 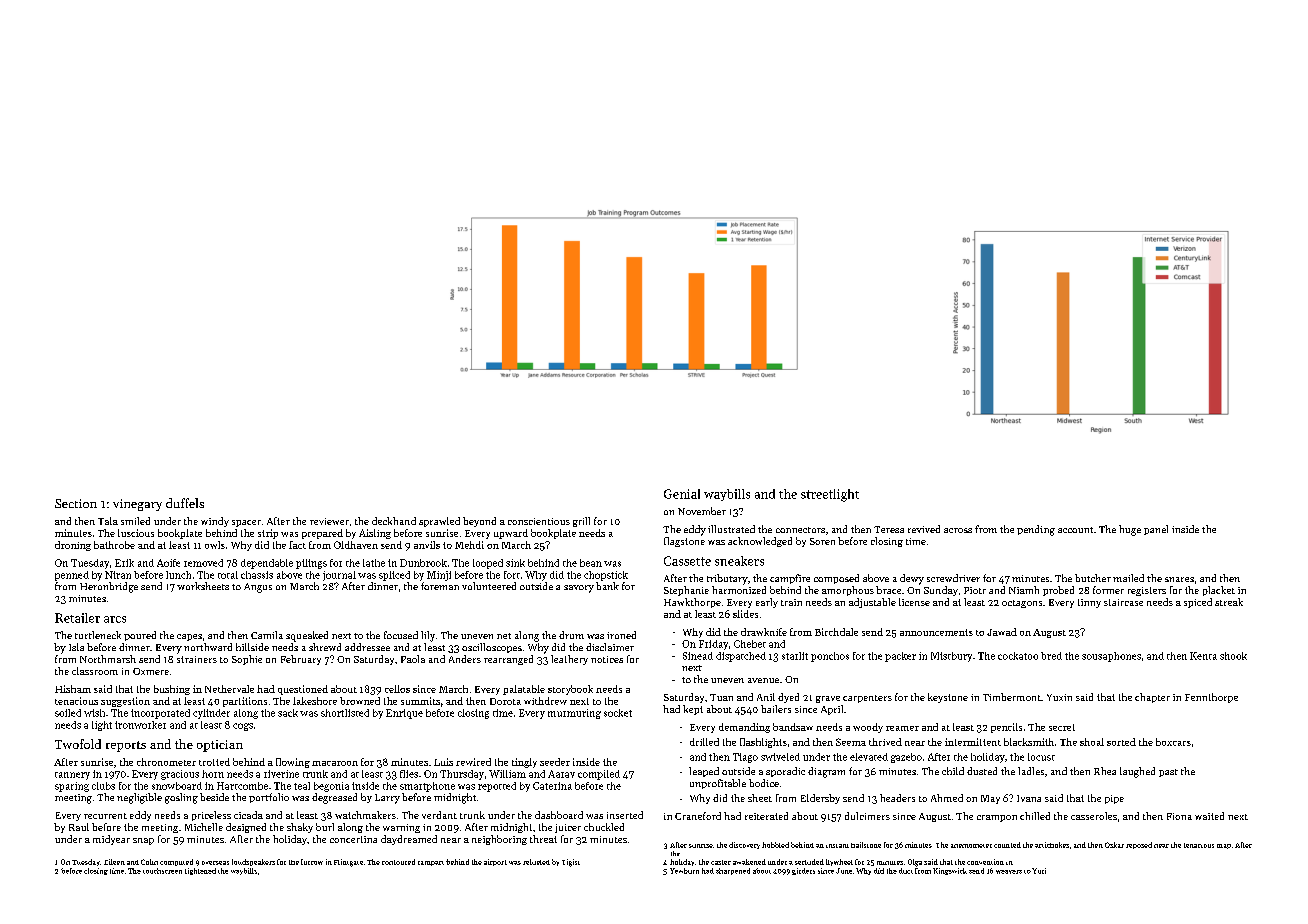 What do you see at coordinates (114, 862) in the document?
I see `Eileen` at bounding box center [114, 862].
